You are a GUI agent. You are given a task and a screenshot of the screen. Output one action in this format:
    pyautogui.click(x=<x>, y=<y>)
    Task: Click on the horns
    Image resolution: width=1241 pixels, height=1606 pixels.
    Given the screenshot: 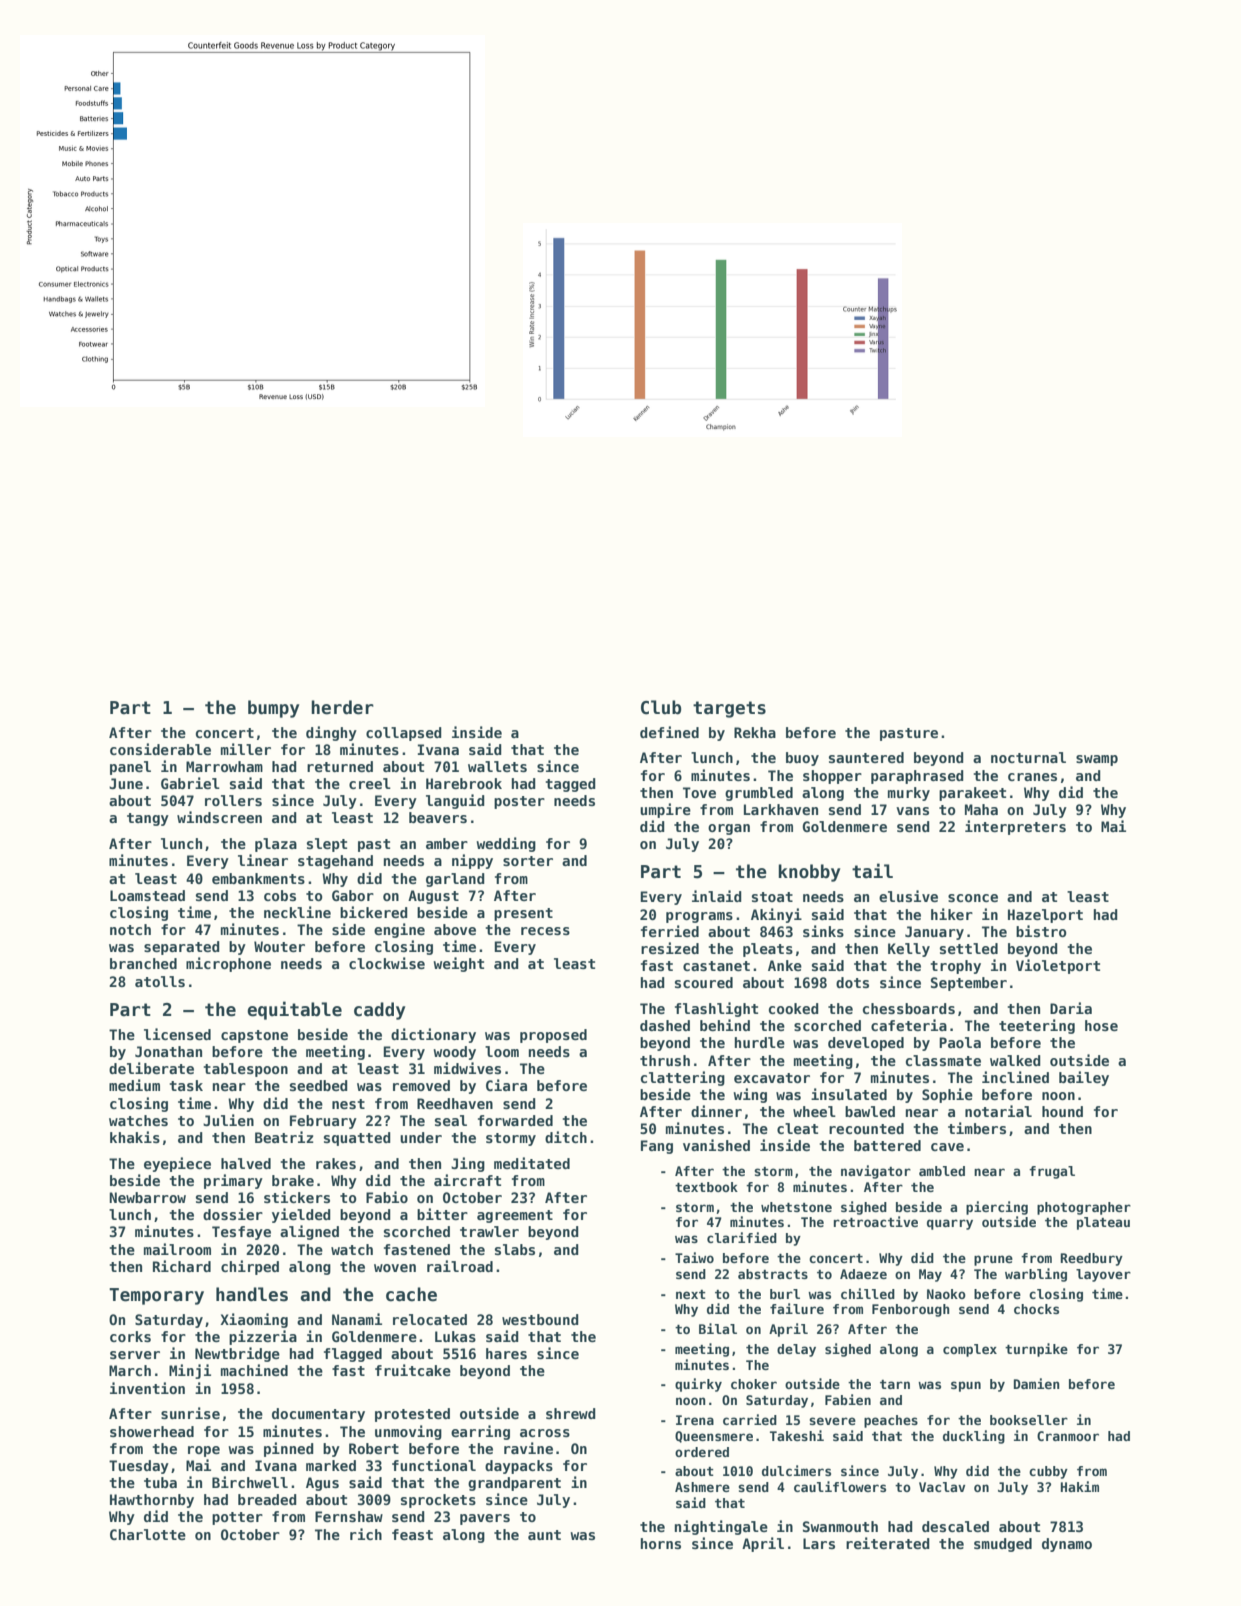 What is the action you would take?
    pyautogui.click(x=660, y=1543)
